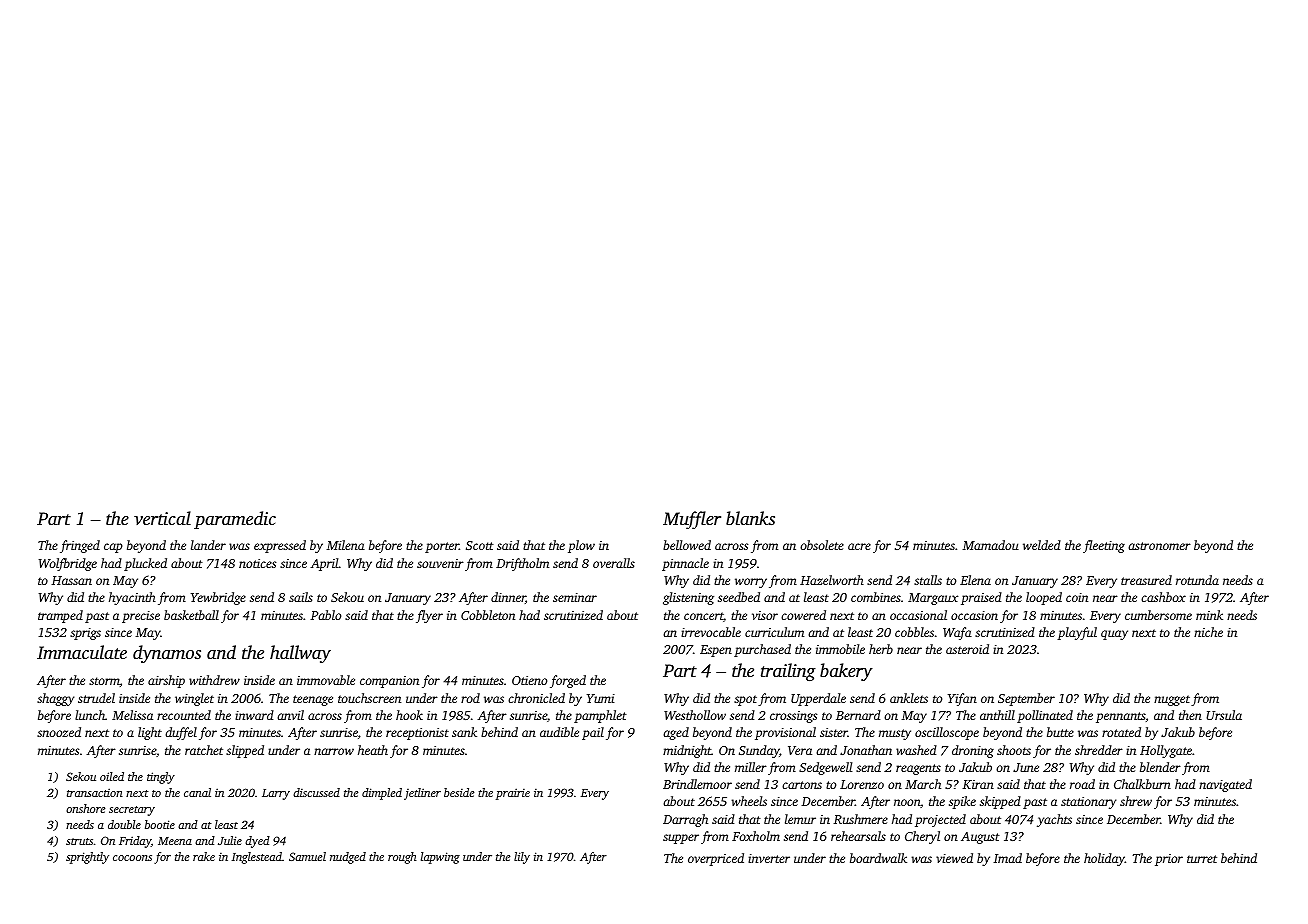 This page has width=1308, height=924. What do you see at coordinates (79, 841) in the page?
I see `struts` at bounding box center [79, 841].
